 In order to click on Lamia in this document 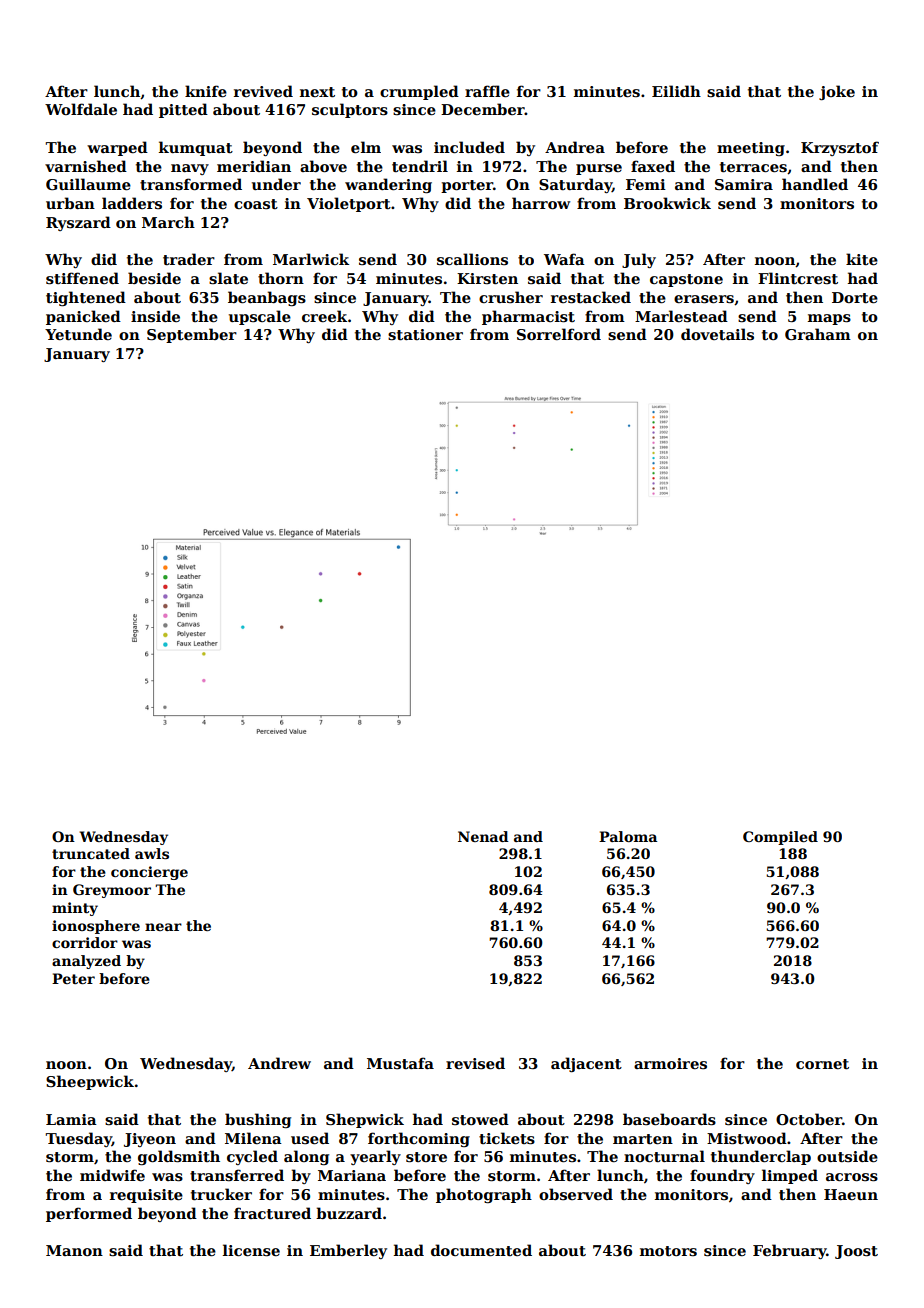, I will do `click(71, 1119)`.
